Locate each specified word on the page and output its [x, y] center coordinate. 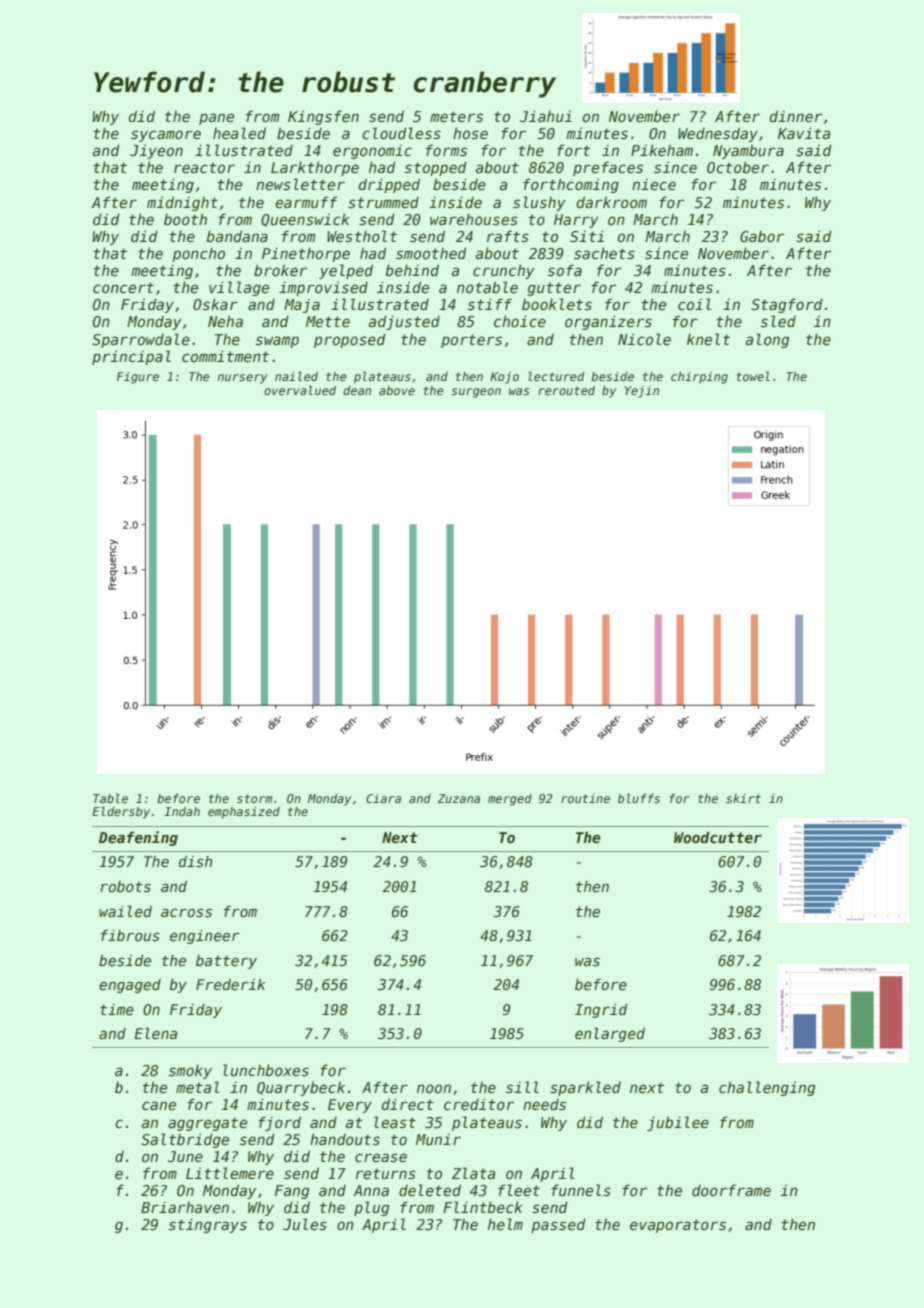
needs [544, 1104]
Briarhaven [185, 1207]
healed [239, 133]
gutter [554, 289]
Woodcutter [718, 837]
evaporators [678, 1226]
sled [778, 321]
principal [131, 357]
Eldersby [121, 813]
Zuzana [459, 798]
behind [412, 270]
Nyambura [748, 151]
